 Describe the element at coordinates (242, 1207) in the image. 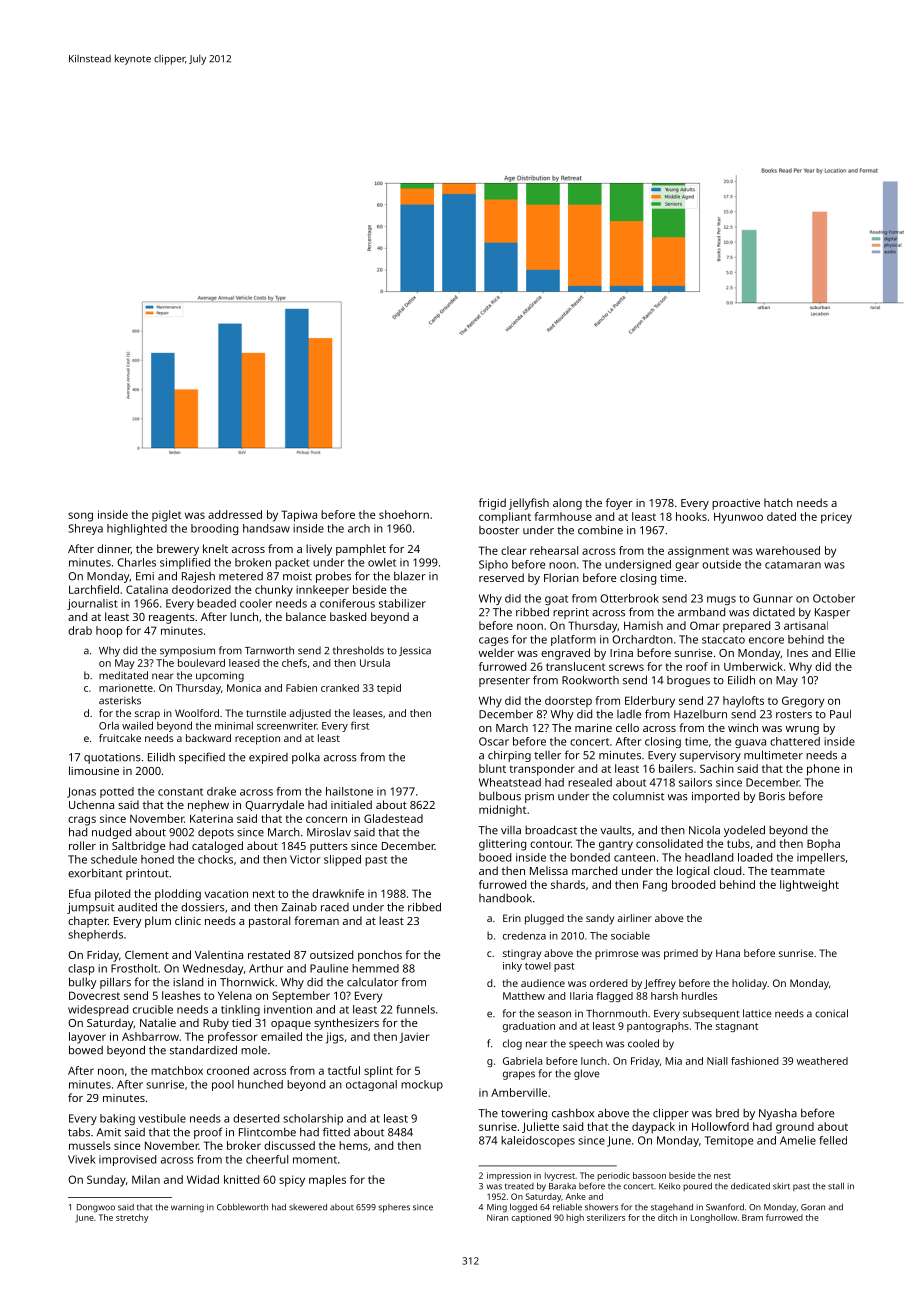

I see `Cobbleworth` at that location.
